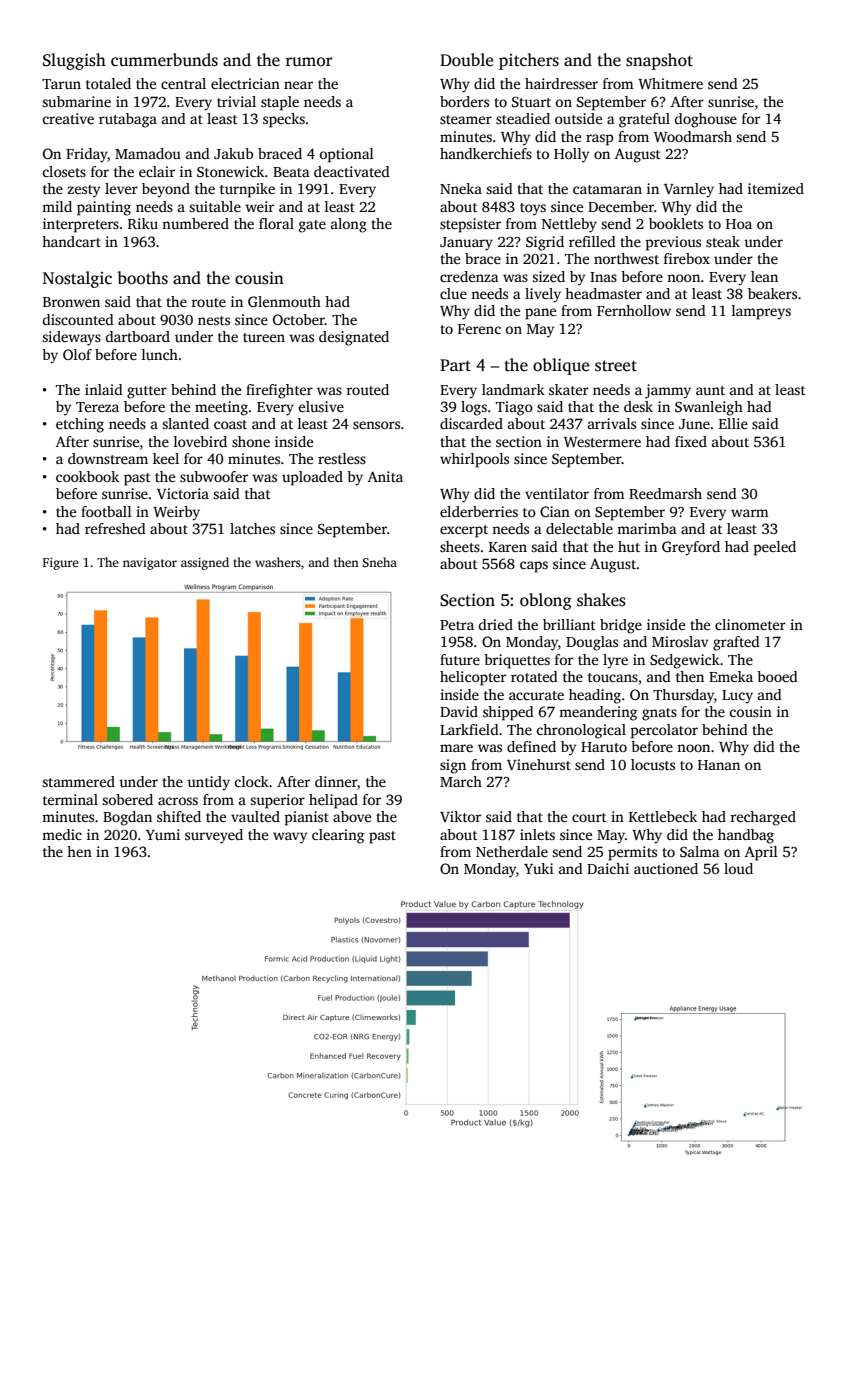  What do you see at coordinates (183, 493) in the screenshot?
I see `Victoria` at bounding box center [183, 493].
